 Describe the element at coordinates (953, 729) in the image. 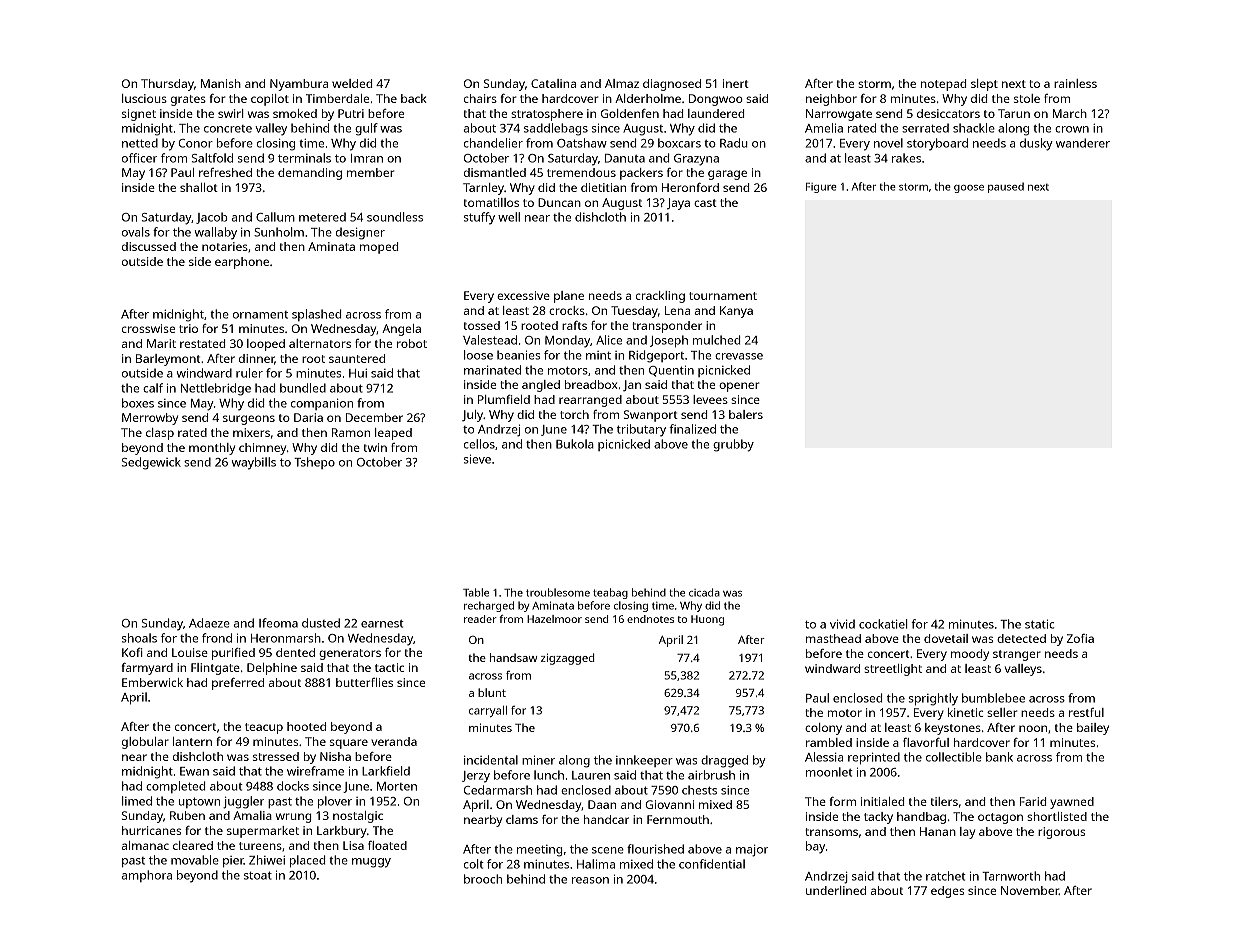

I see `keystones` at that location.
